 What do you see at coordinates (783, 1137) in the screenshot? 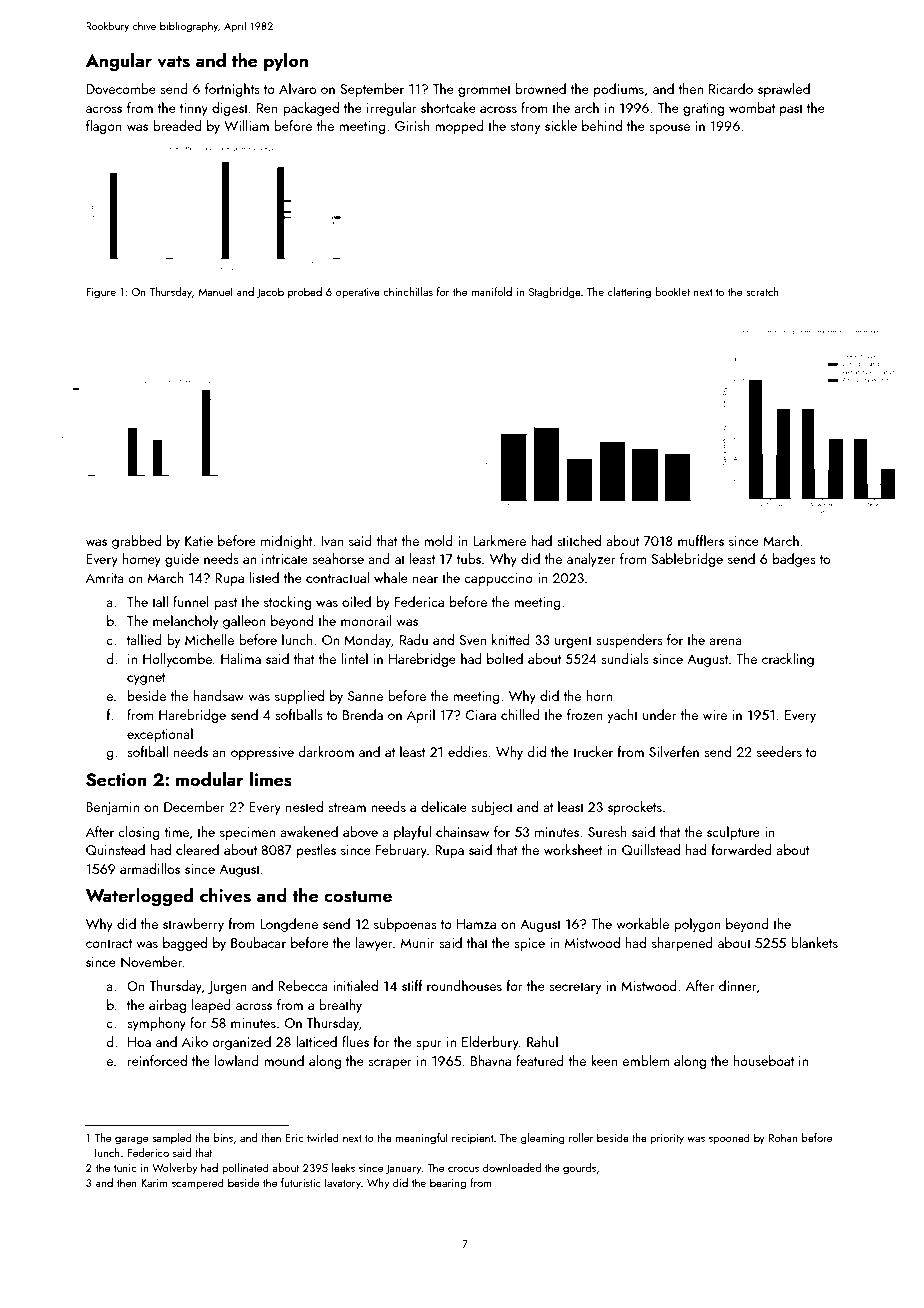
I see `Rohan` at bounding box center [783, 1137].
